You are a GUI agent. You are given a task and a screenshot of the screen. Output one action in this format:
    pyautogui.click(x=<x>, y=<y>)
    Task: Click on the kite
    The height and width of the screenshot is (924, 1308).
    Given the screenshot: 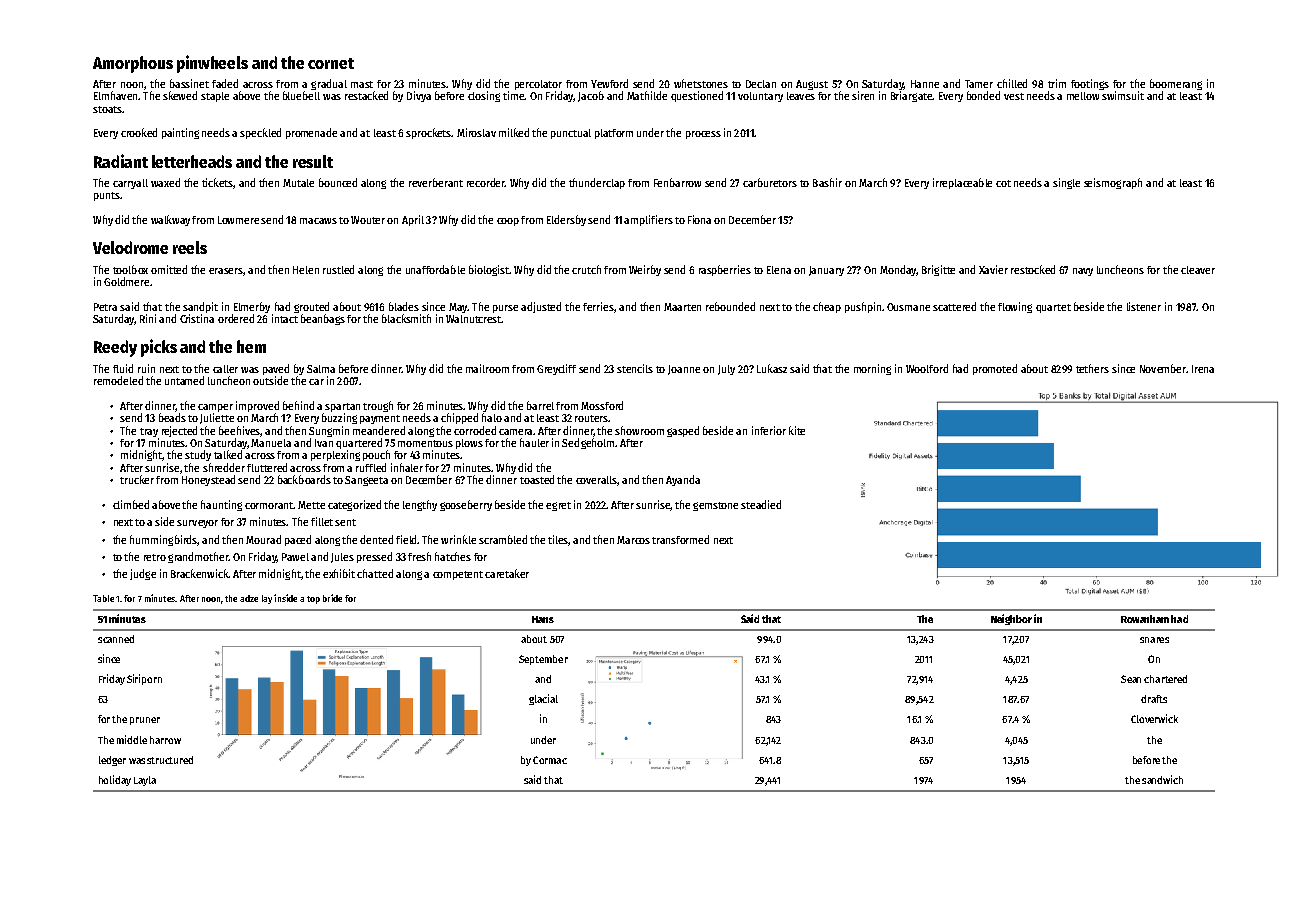 What is the action you would take?
    pyautogui.click(x=797, y=430)
